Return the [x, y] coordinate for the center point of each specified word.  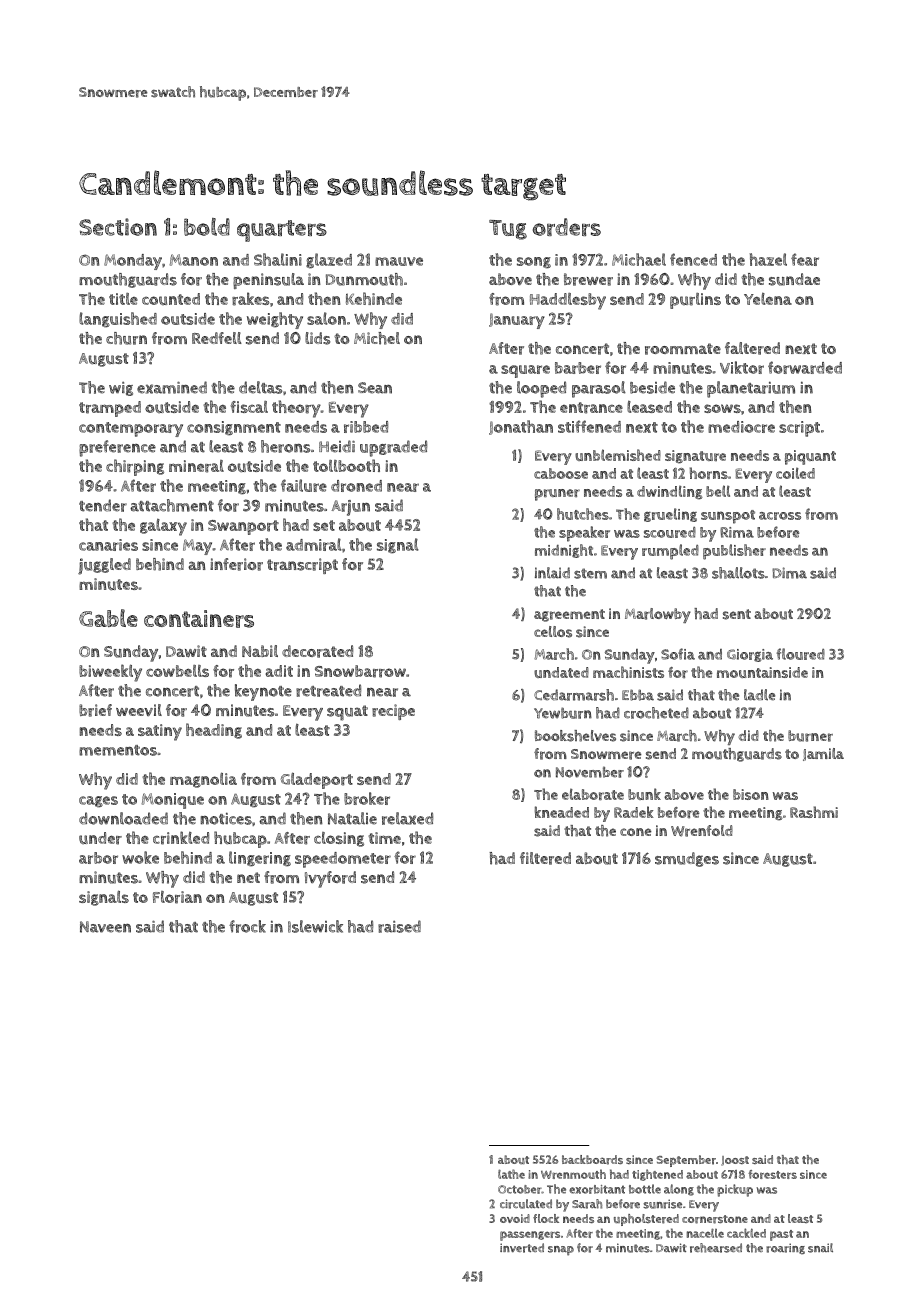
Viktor [742, 367]
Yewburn [563, 713]
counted [171, 299]
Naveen [105, 927]
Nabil [260, 651]
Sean [375, 388]
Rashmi [814, 812]
